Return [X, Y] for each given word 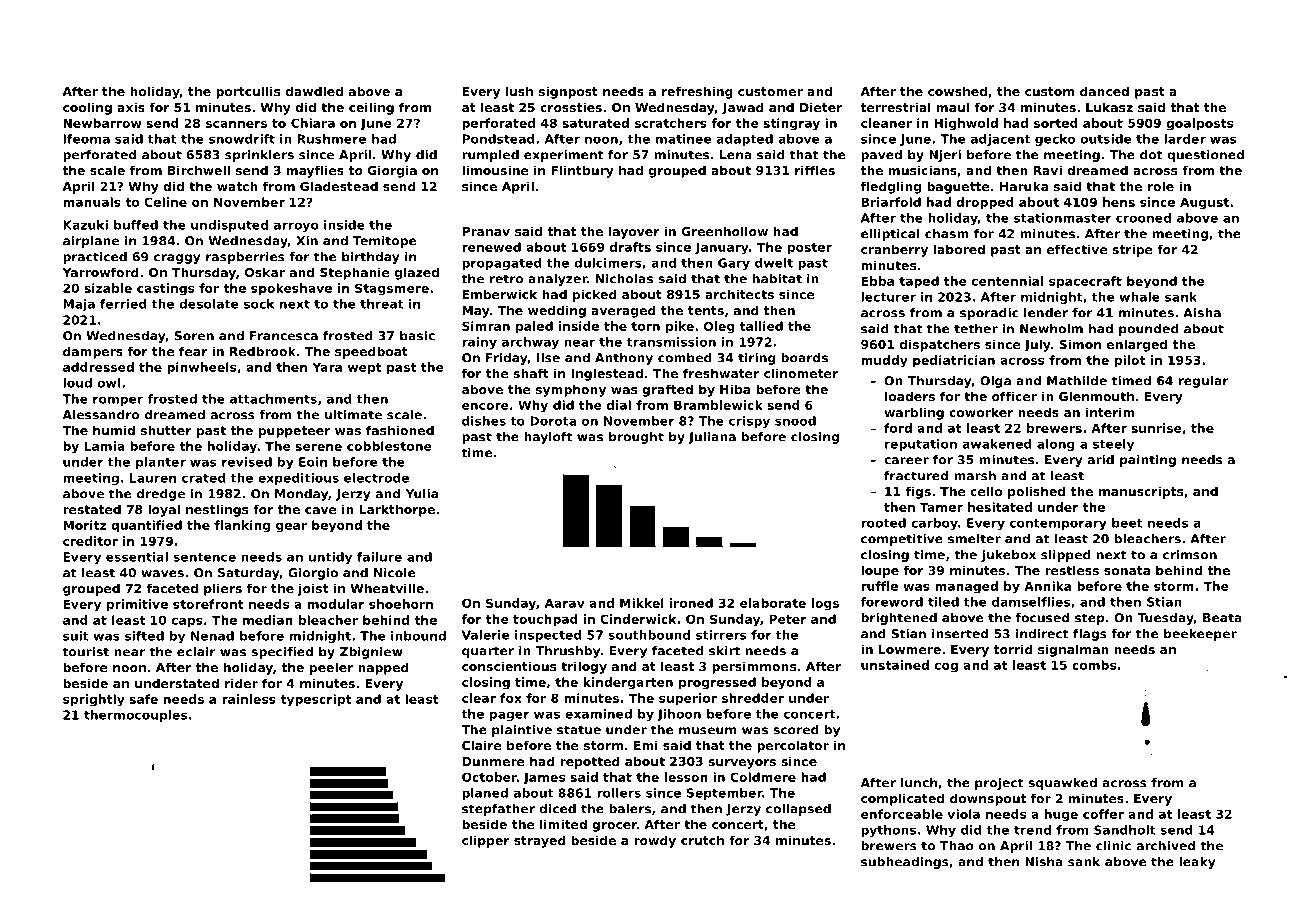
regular [1204, 382]
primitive [137, 605]
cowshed [957, 91]
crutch [702, 840]
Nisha [1044, 862]
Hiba [735, 389]
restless [1072, 570]
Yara [327, 367]
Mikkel [642, 603]
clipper [486, 841]
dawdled [314, 91]
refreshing [697, 92]
